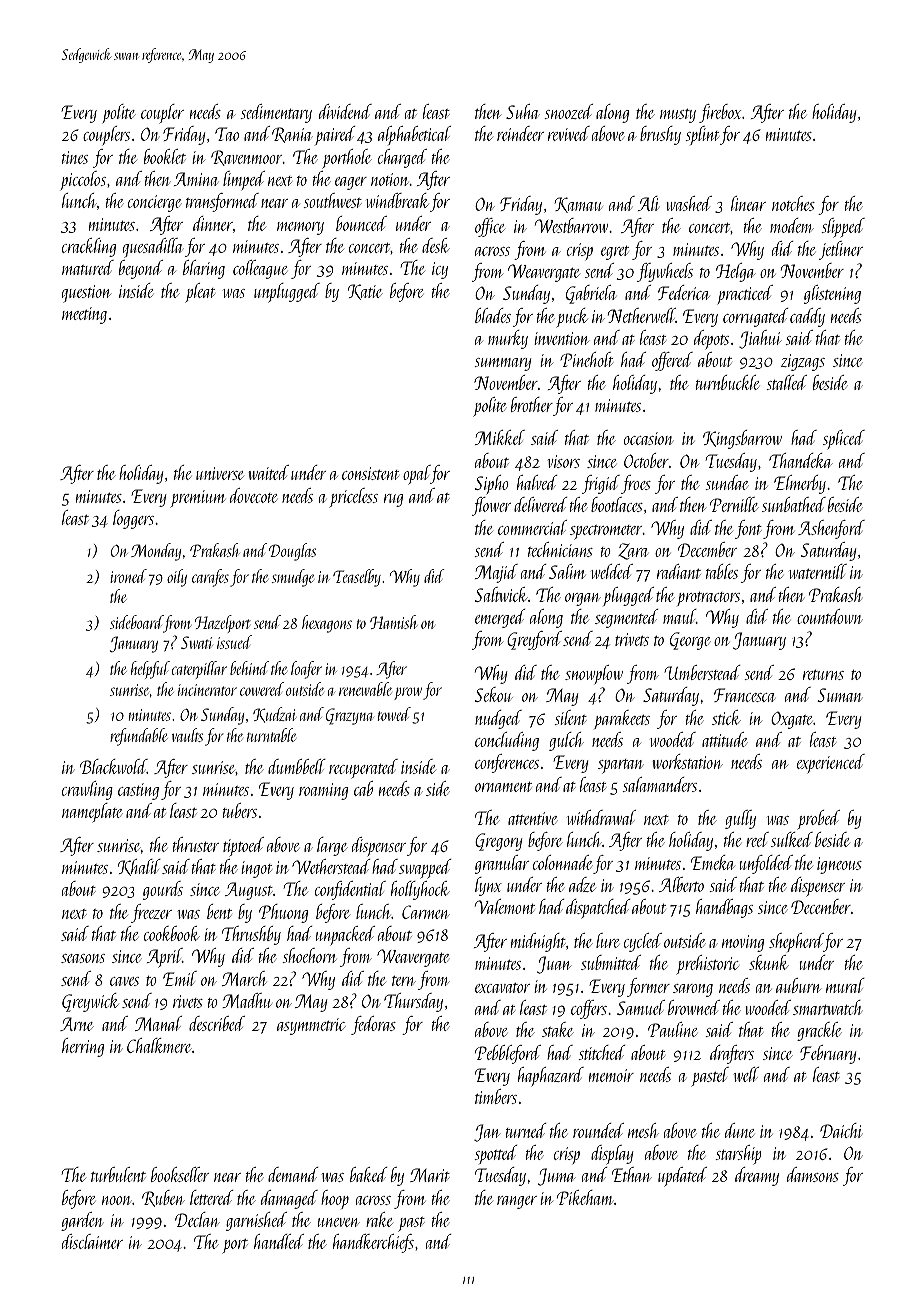 This page has height=1308, width=924. Describe the element at coordinates (83, 180) in the page. I see `piccolos` at that location.
